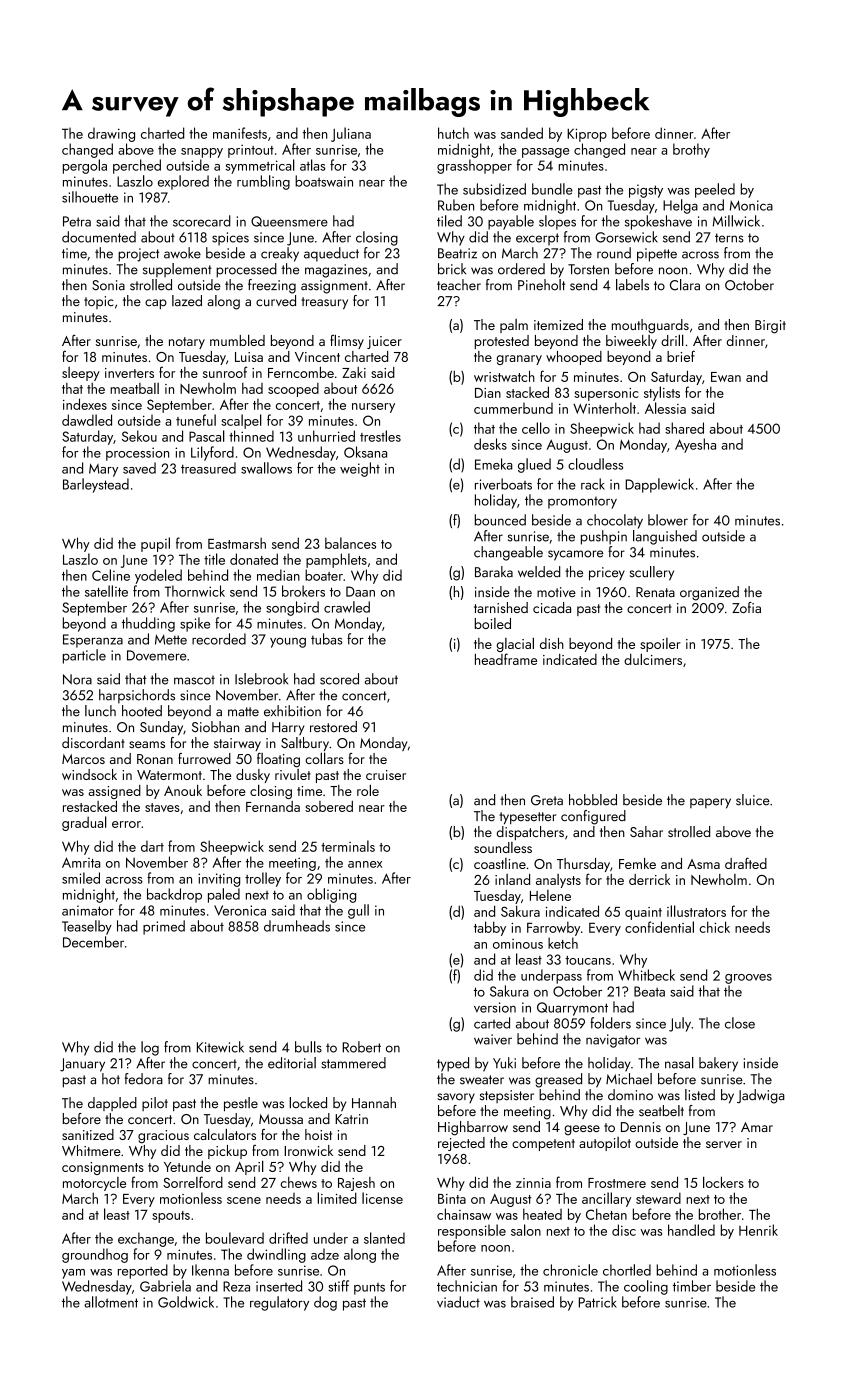 This screenshot has width=849, height=1400. I want to click on juicer, so click(384, 342).
